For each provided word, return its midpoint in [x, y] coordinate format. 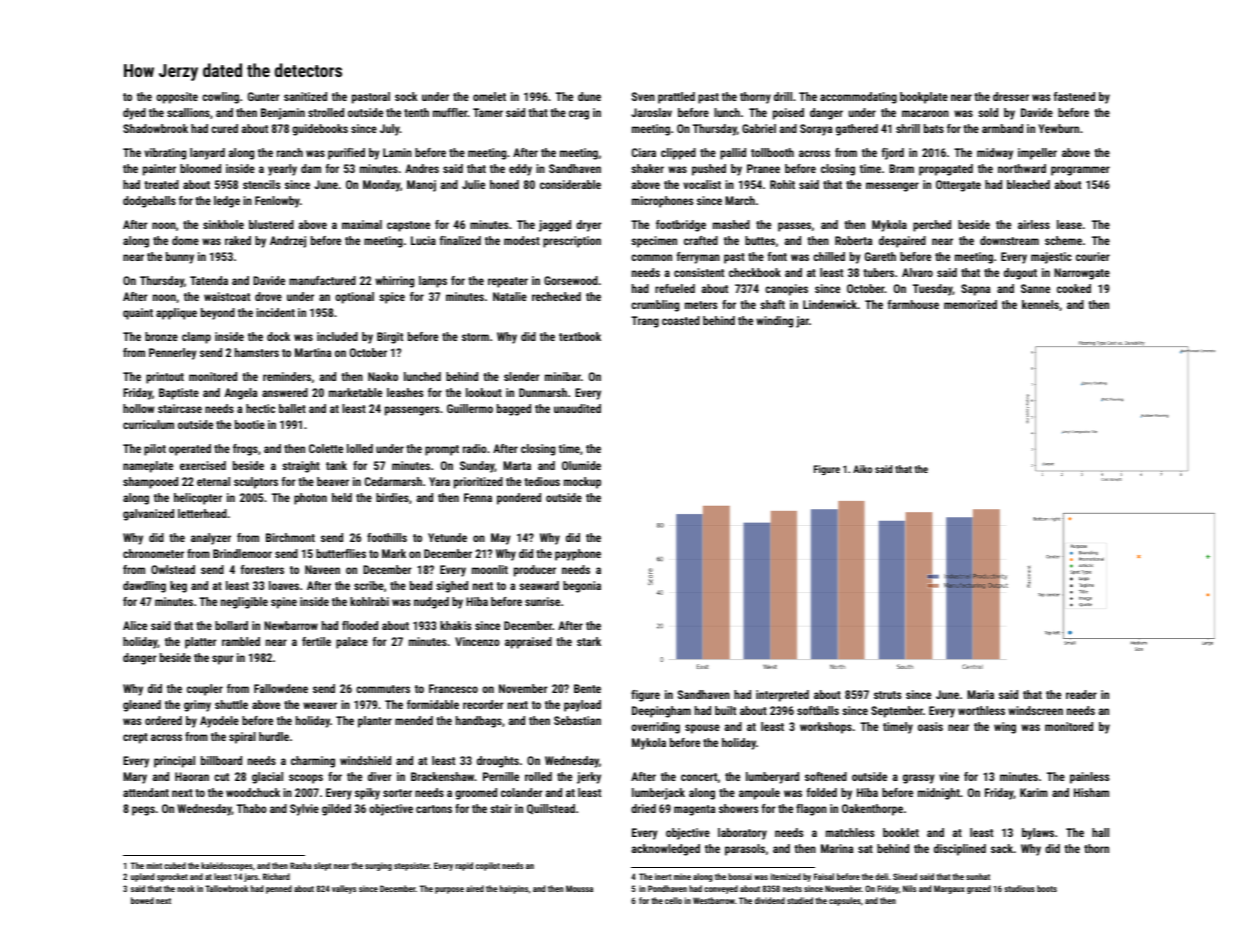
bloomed [200, 168]
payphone [578, 555]
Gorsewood [571, 280]
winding [774, 322]
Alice [135, 625]
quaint [138, 314]
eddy [520, 170]
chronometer [153, 553]
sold [988, 112]
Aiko [862, 469]
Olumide [581, 465]
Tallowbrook [227, 888]
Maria [980, 694]
